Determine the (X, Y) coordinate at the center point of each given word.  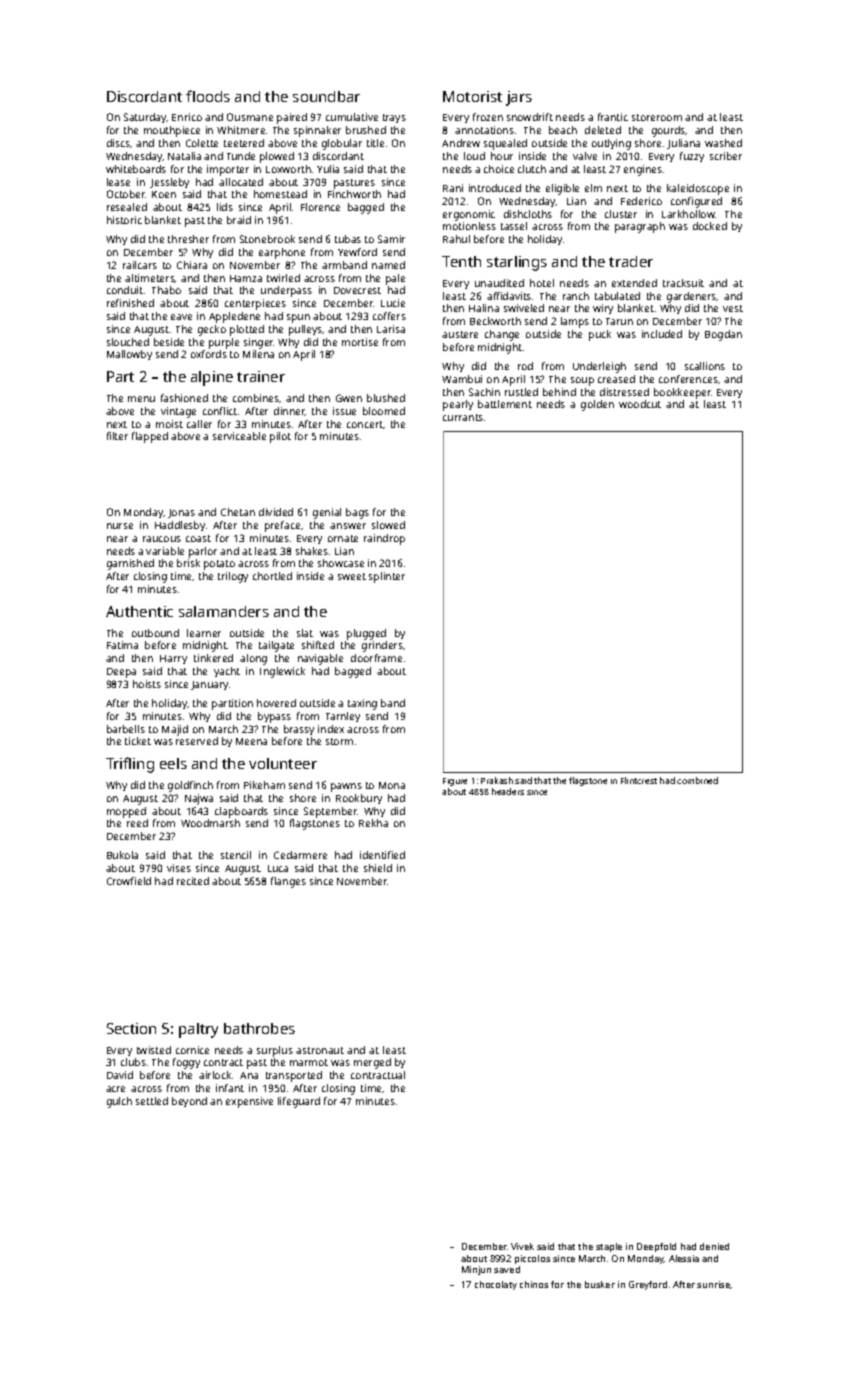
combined (697, 780)
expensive (249, 1102)
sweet (352, 576)
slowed (388, 525)
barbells (126, 729)
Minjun (476, 1270)
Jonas (181, 513)
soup (582, 381)
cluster (621, 214)
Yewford (357, 252)
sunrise (714, 1285)
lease (118, 182)
